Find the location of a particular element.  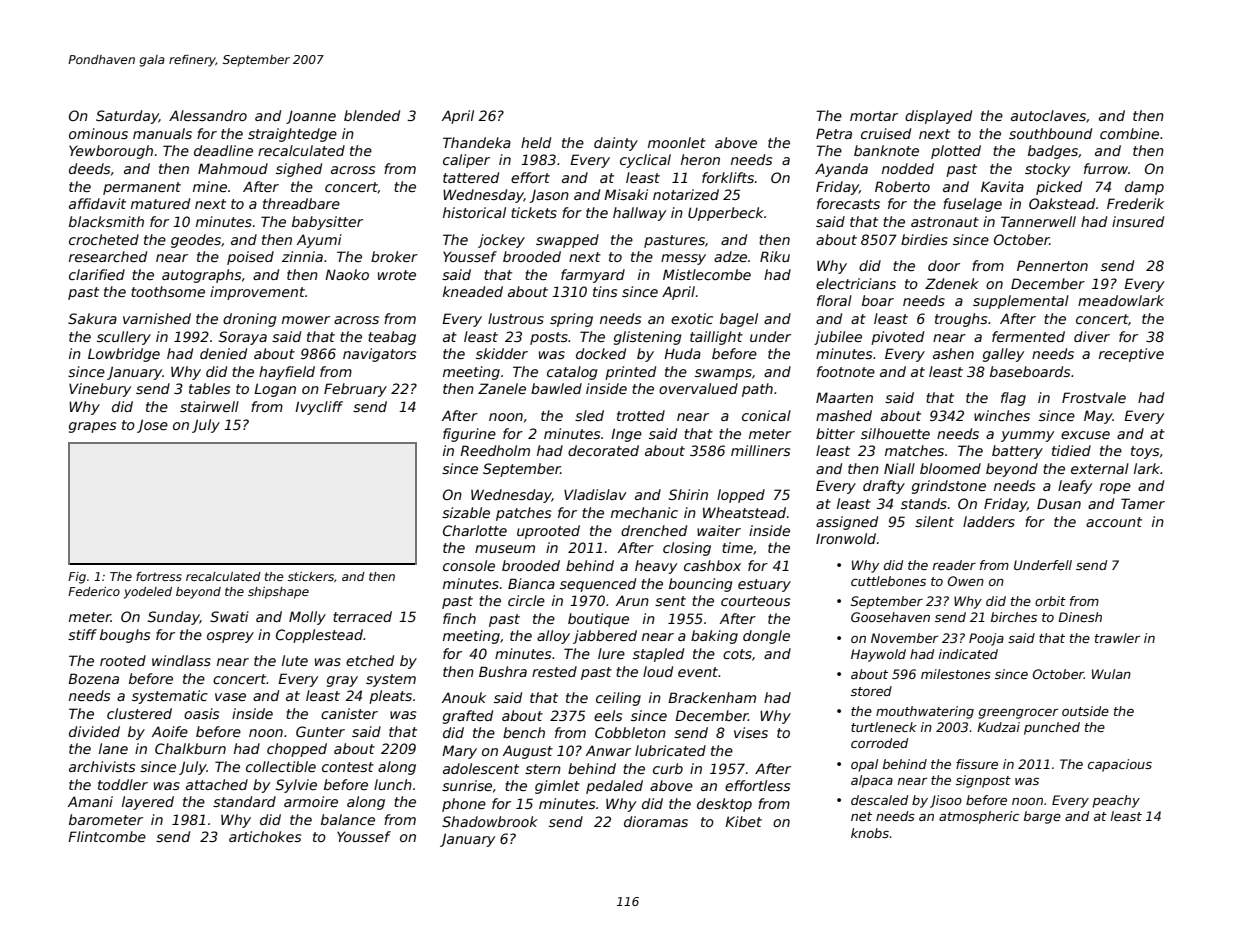

yodeled is located at coordinates (148, 593).
